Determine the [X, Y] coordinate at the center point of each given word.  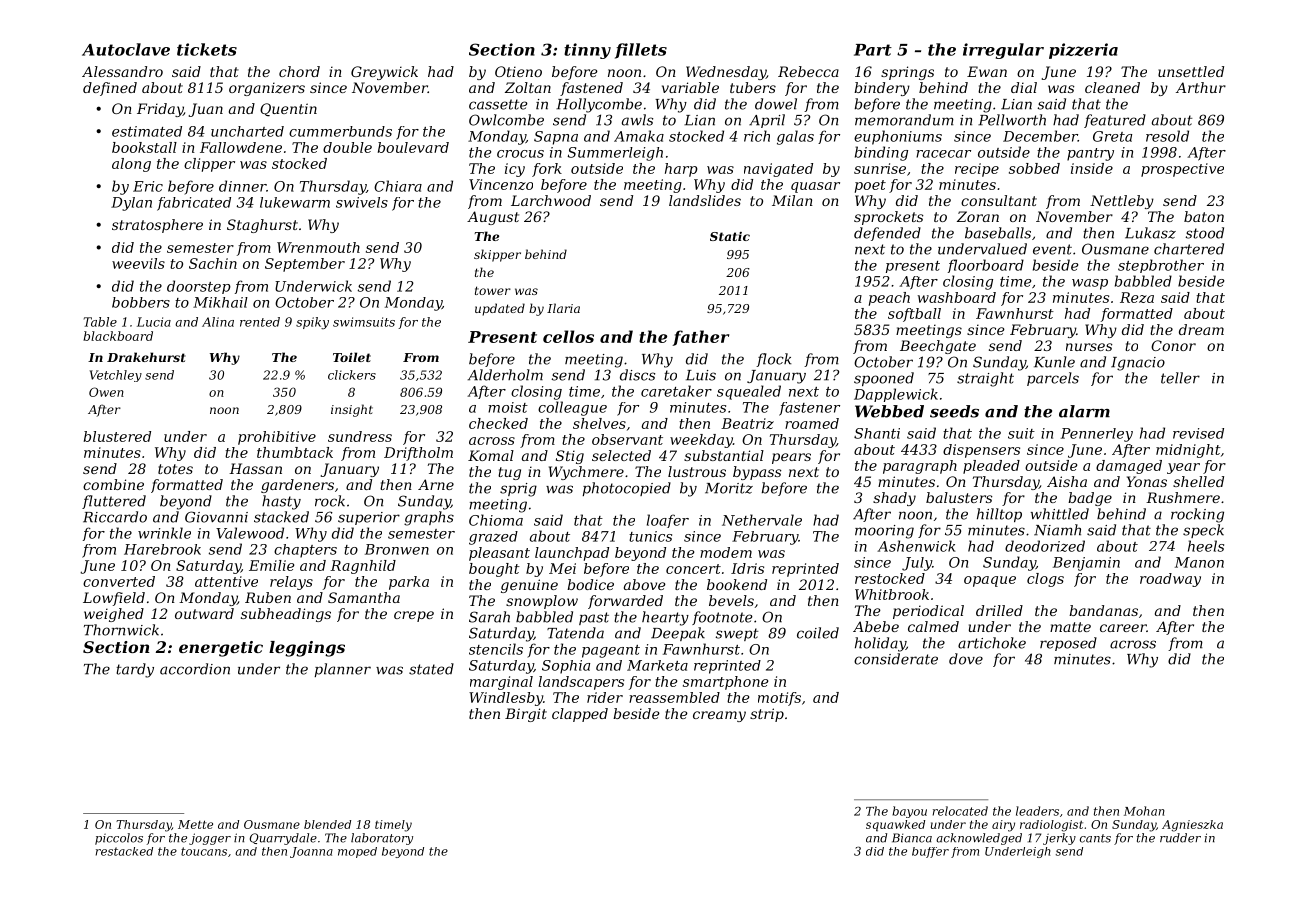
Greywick [384, 73]
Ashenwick [916, 546]
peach [889, 299]
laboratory [382, 839]
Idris [747, 568]
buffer [930, 852]
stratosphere [157, 226]
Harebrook [162, 549]
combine [113, 484]
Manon [1199, 562]
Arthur [1201, 87]
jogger [210, 839]
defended [887, 234]
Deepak [678, 634]
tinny [587, 51]
